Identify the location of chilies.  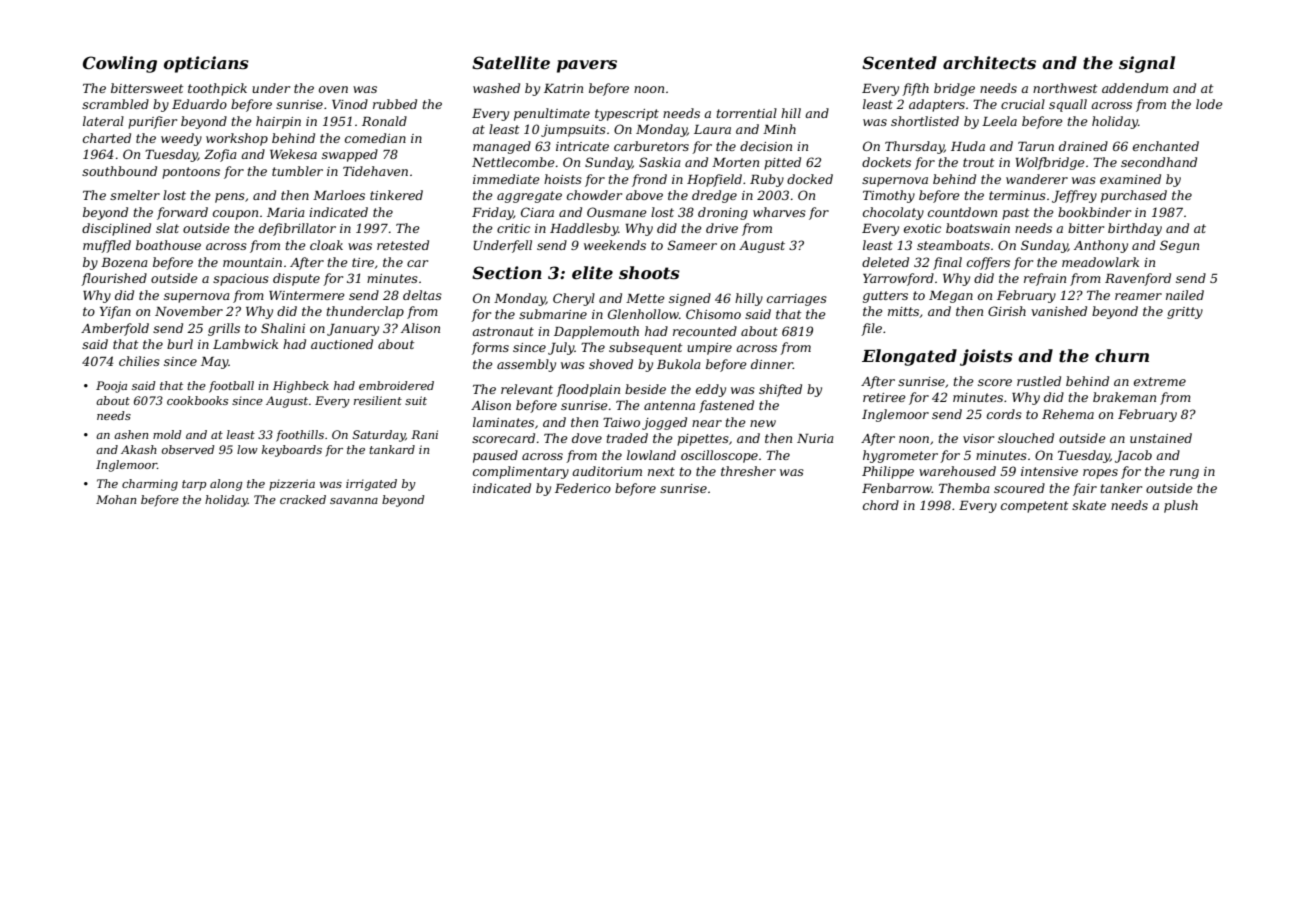
(139, 361).
